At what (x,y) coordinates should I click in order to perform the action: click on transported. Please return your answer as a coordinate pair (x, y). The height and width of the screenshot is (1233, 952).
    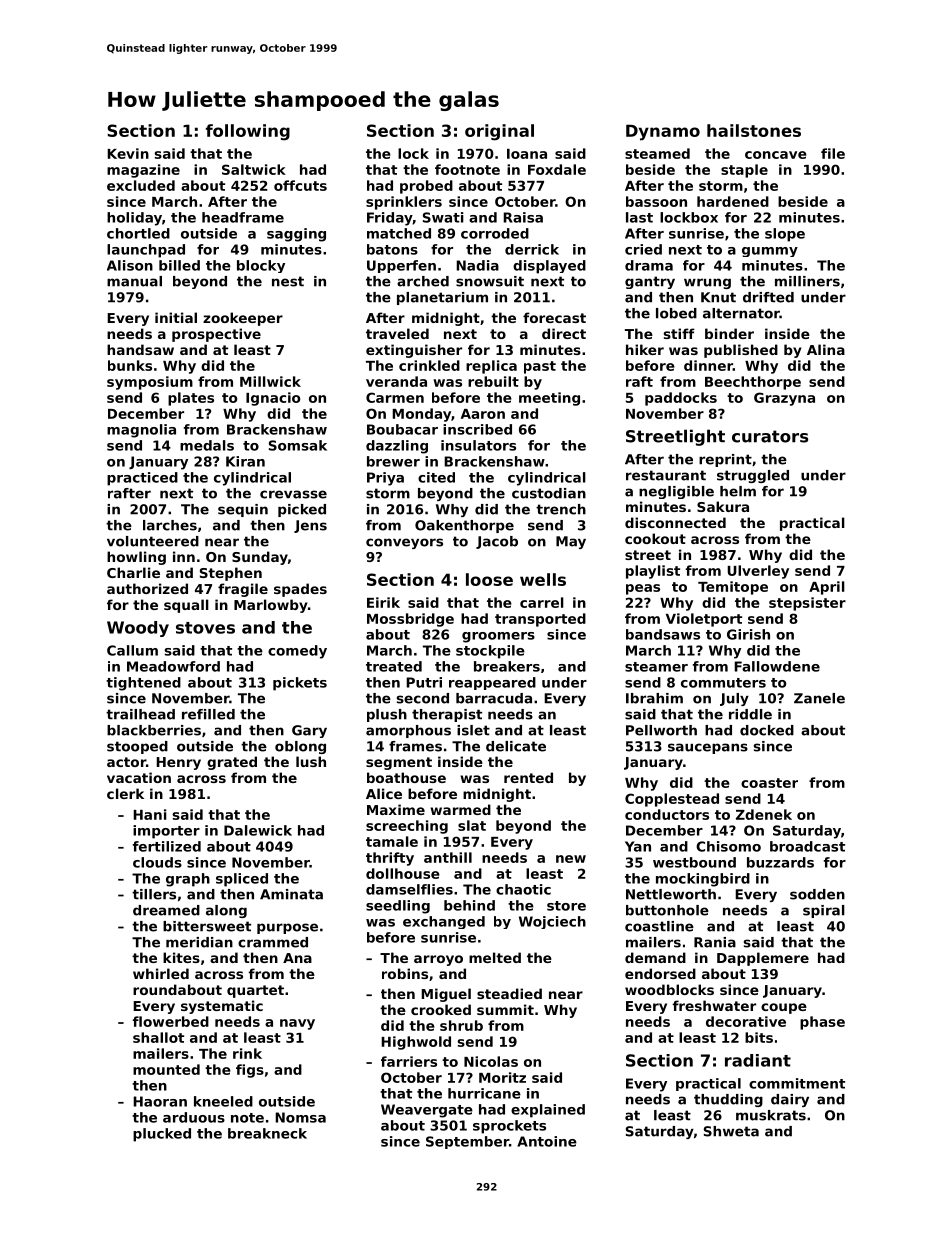
    Looking at the image, I should click on (540, 620).
